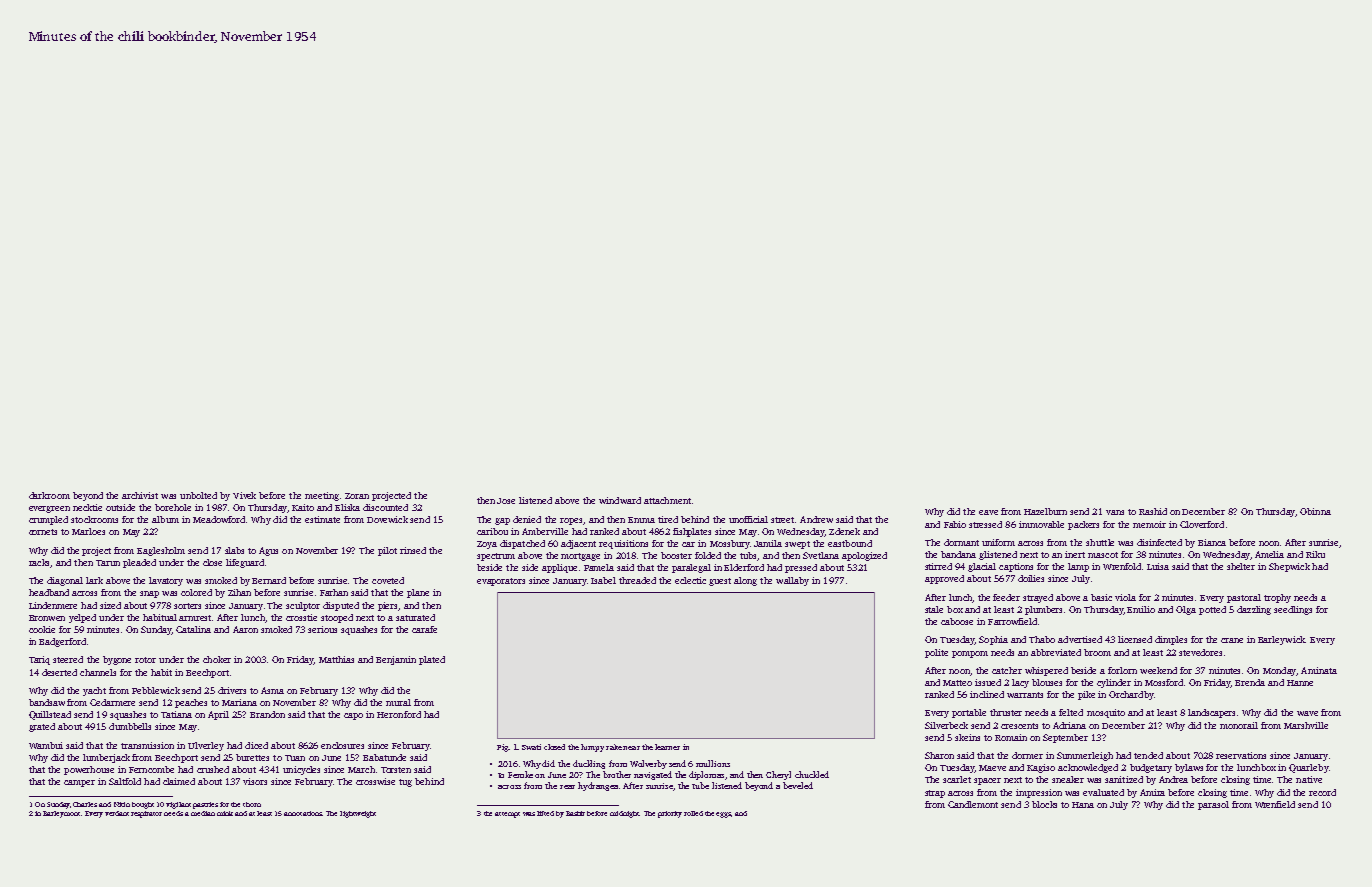  What do you see at coordinates (79, 783) in the screenshot?
I see `camper` at bounding box center [79, 783].
